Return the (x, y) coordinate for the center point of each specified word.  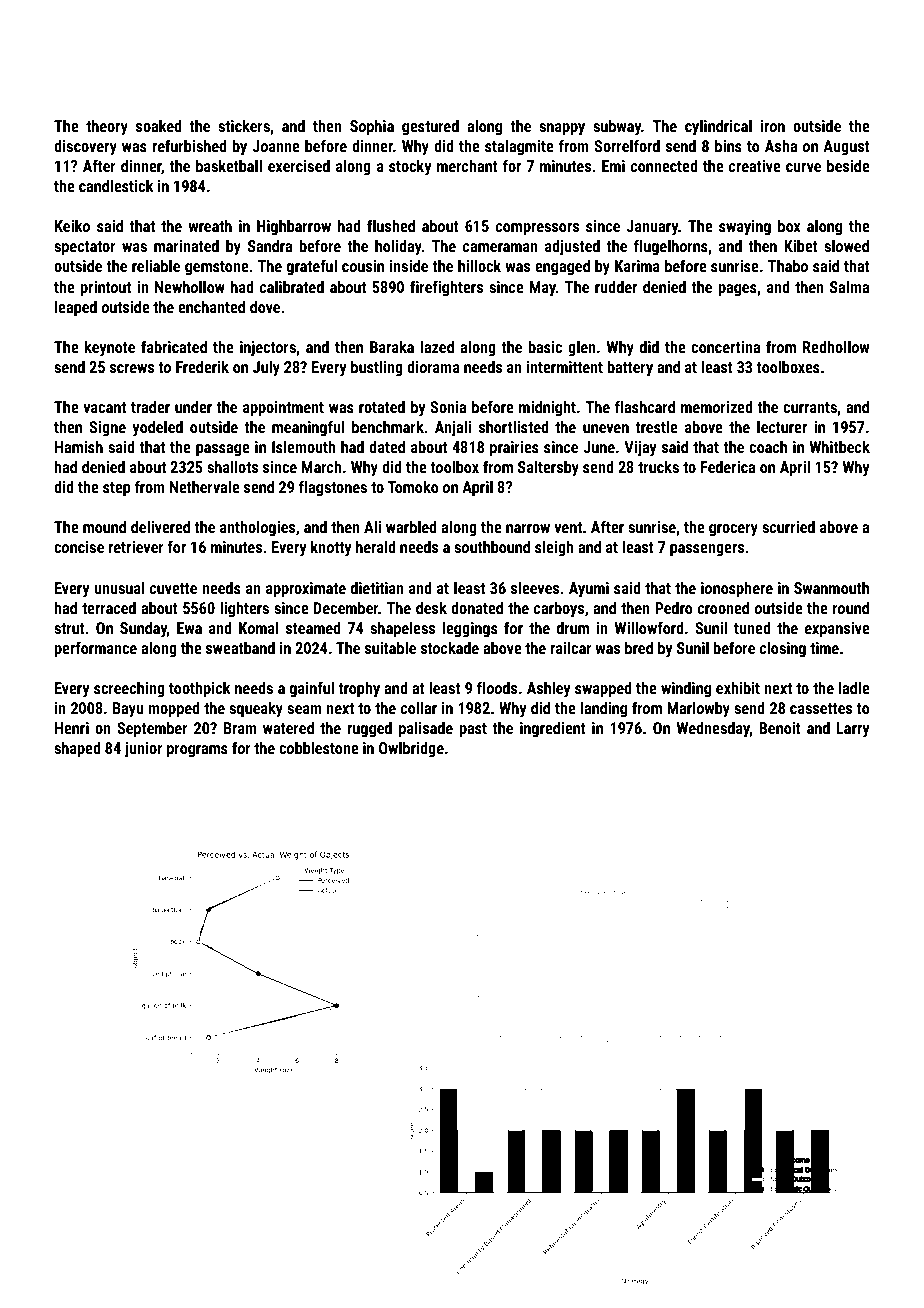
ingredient (553, 729)
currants (810, 407)
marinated (186, 245)
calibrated (292, 286)
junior (143, 750)
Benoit (780, 728)
